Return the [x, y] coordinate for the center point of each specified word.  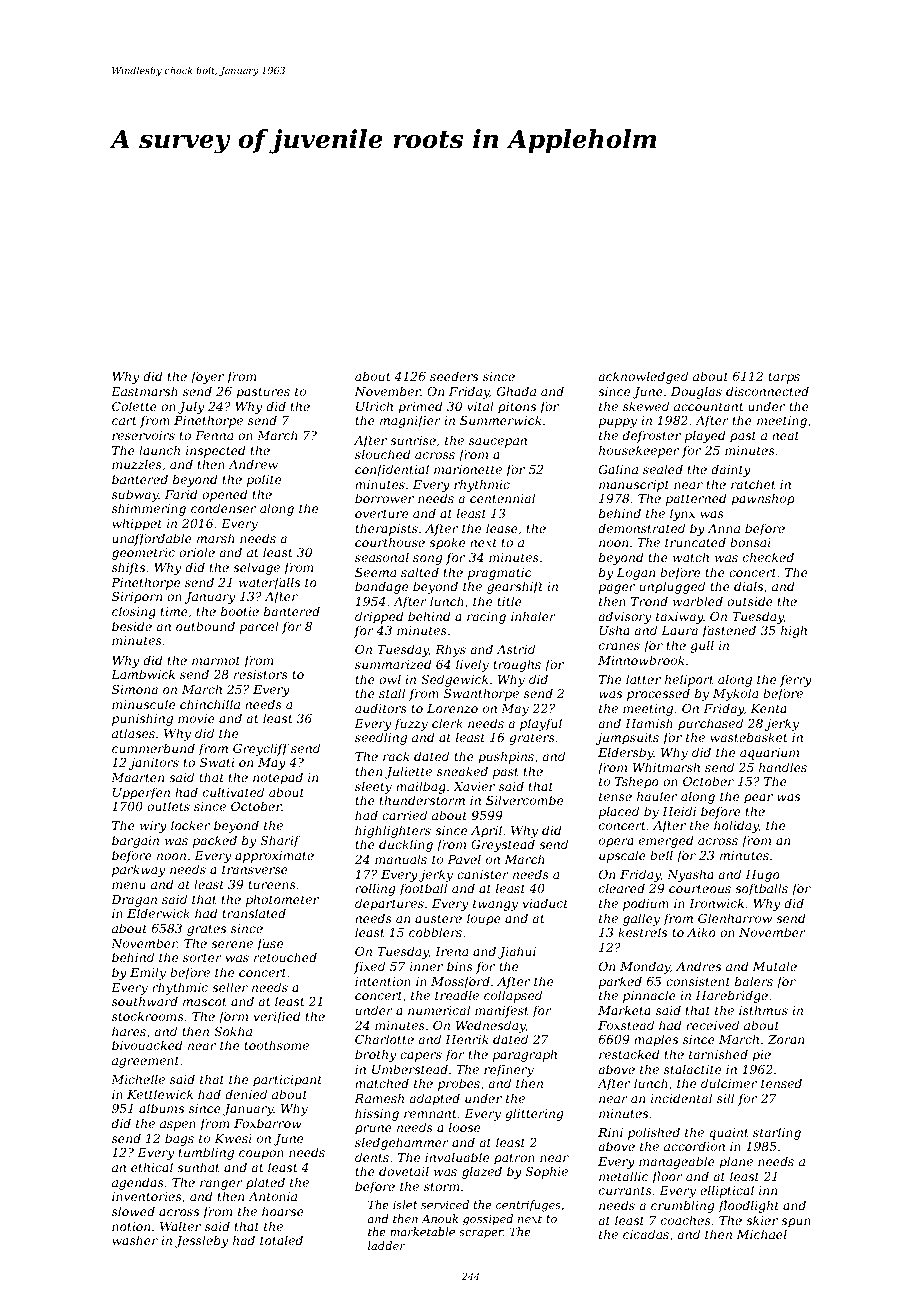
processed [658, 694]
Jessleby [201, 1241]
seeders [454, 376]
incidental [681, 1098]
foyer [207, 377]
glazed [482, 1172]
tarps [784, 378]
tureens [272, 884]
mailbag [421, 787]
